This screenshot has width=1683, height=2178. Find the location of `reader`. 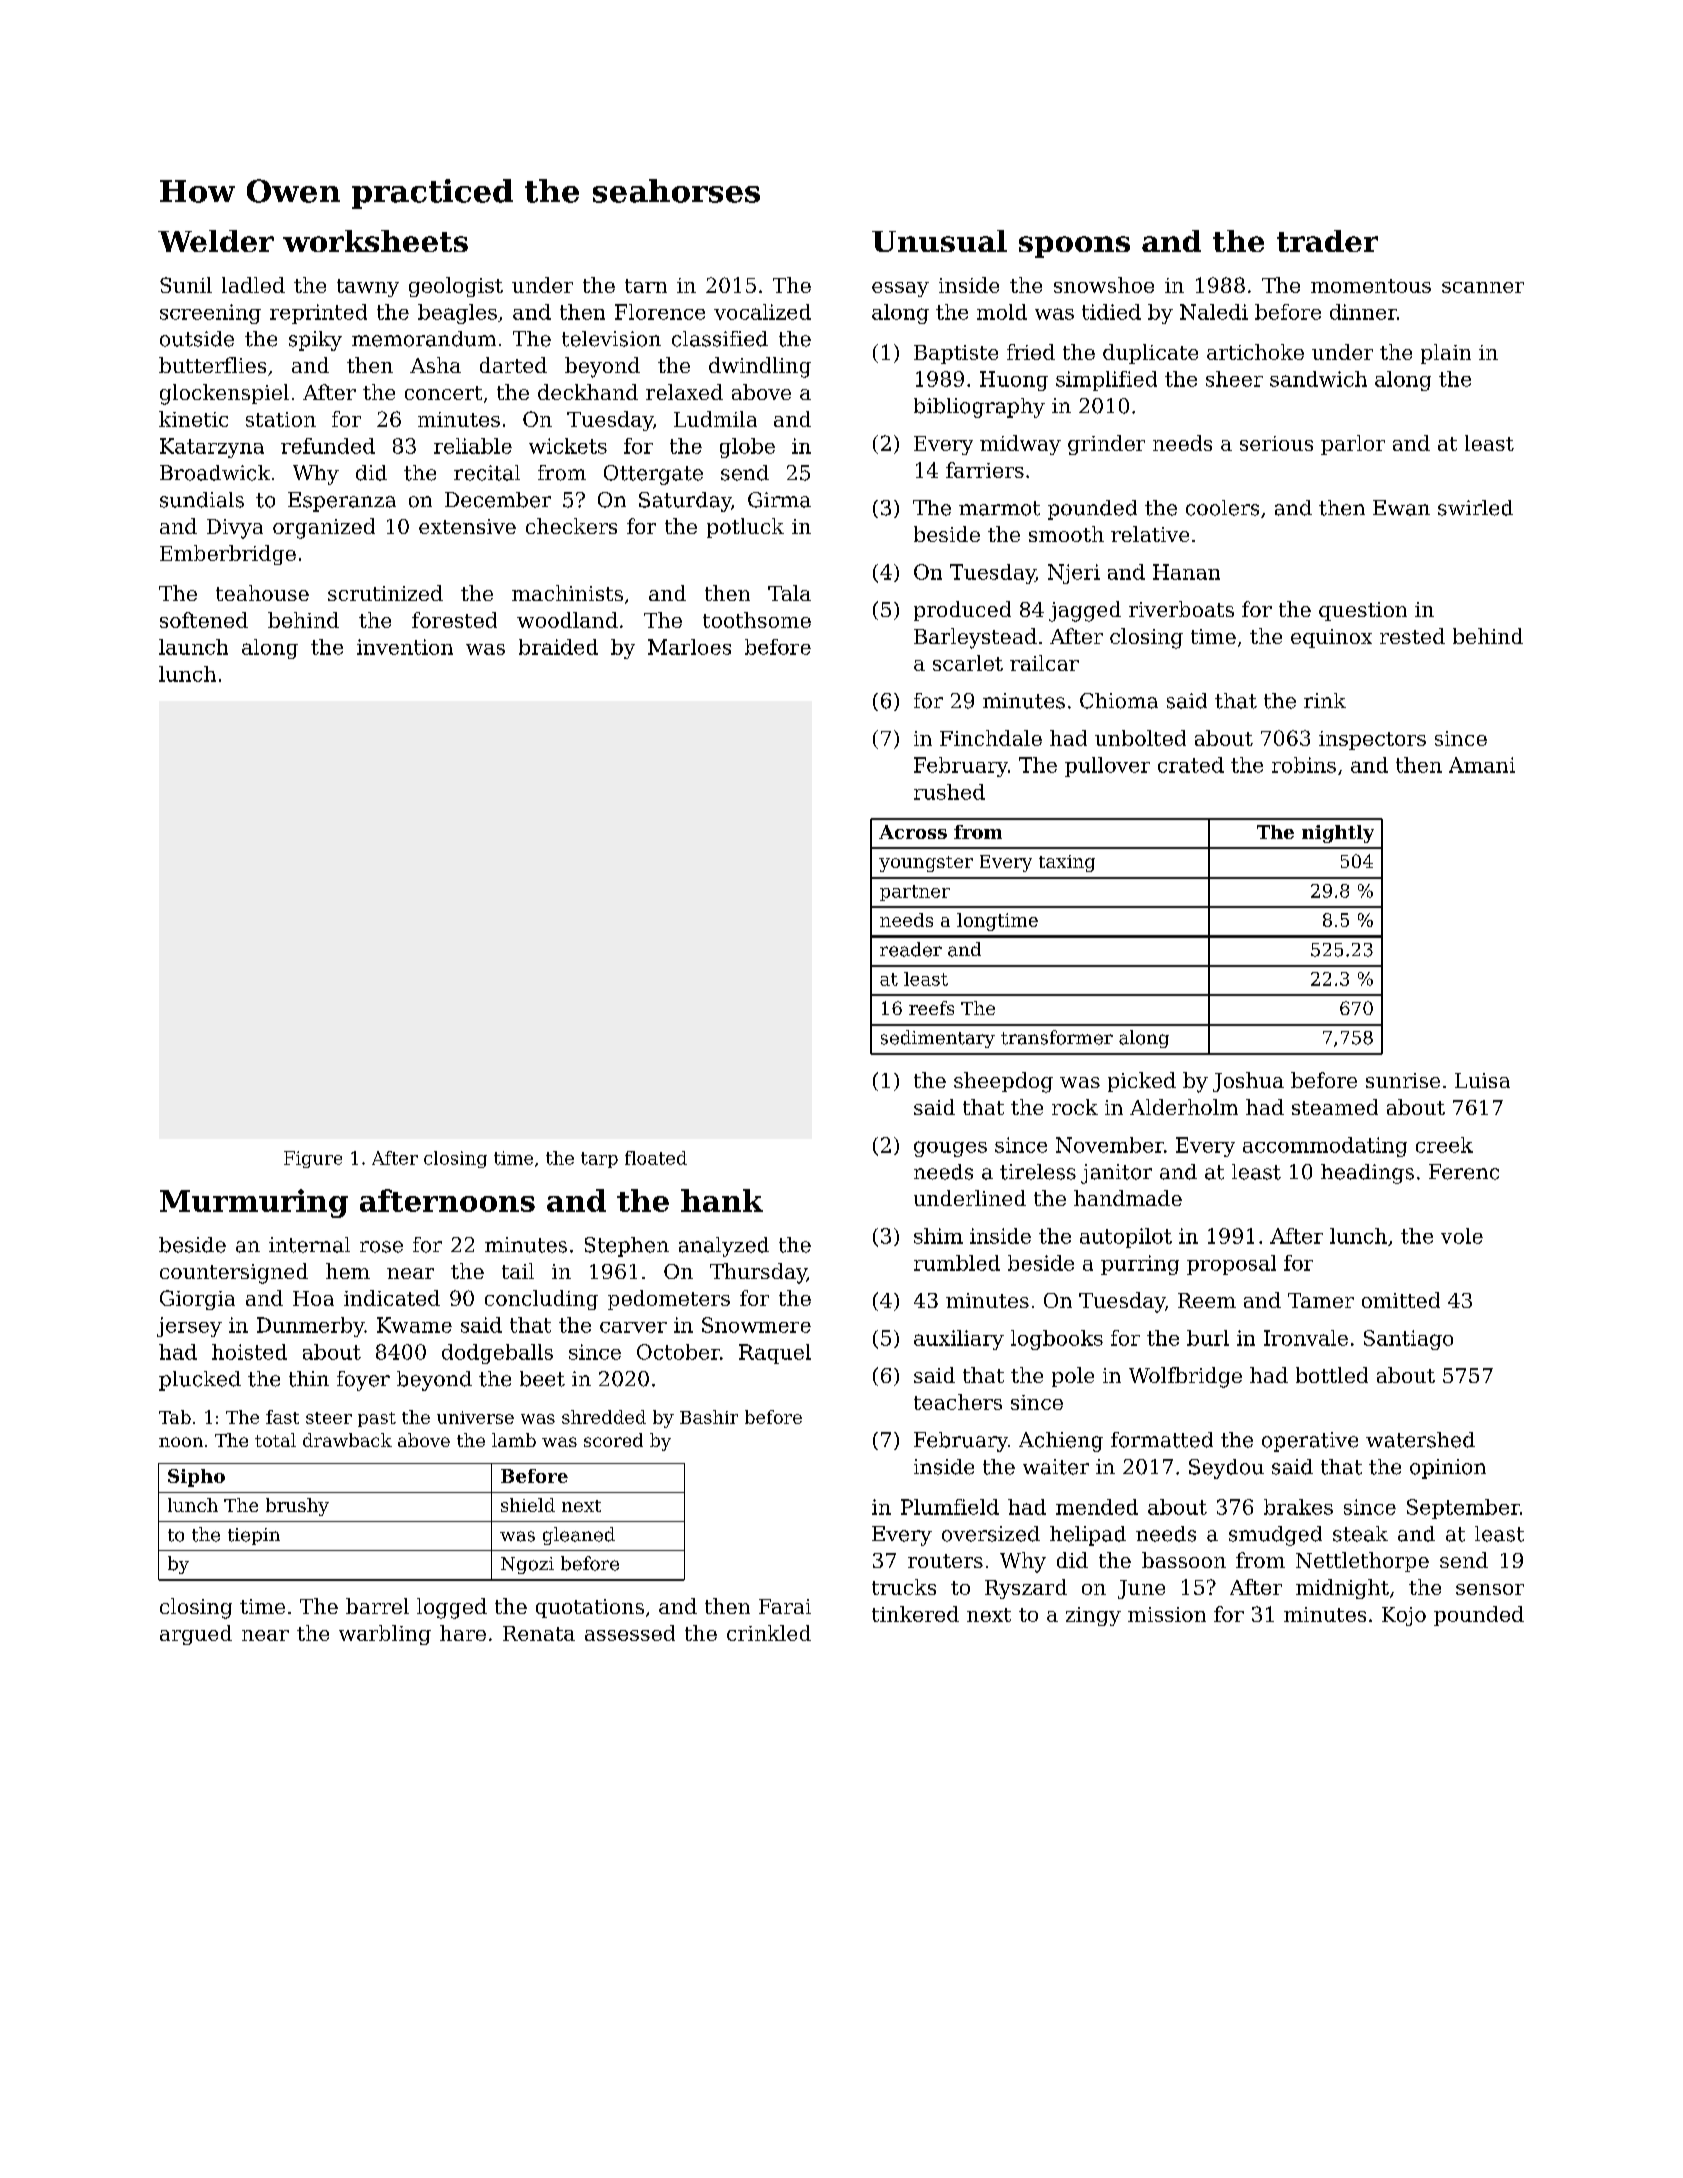

reader is located at coordinates (911, 949).
